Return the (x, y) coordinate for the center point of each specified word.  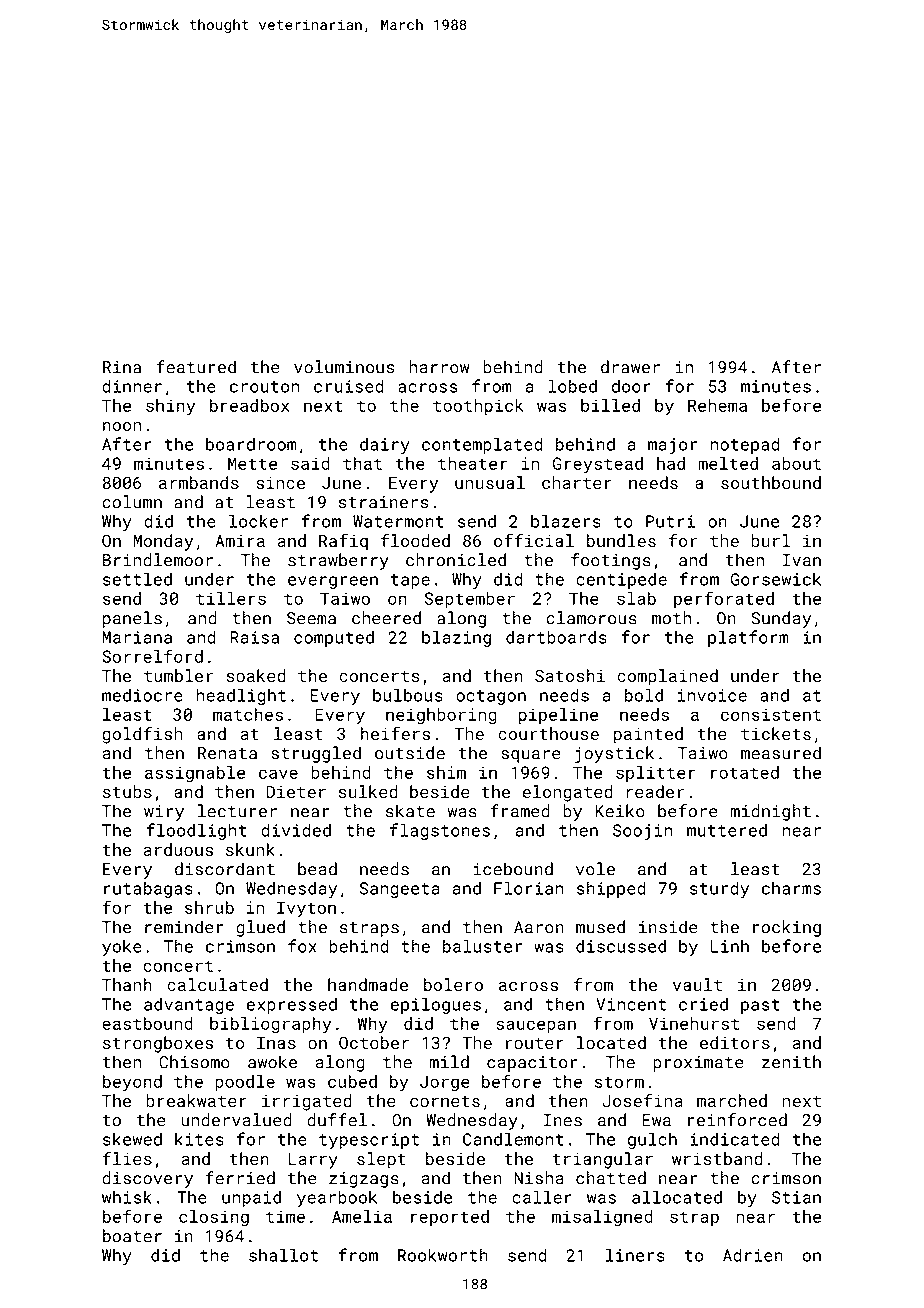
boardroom (251, 444)
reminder (184, 927)
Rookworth (443, 1255)
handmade (368, 984)
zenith (791, 1062)
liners (635, 1255)
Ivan (801, 560)
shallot (283, 1255)
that (362, 463)
